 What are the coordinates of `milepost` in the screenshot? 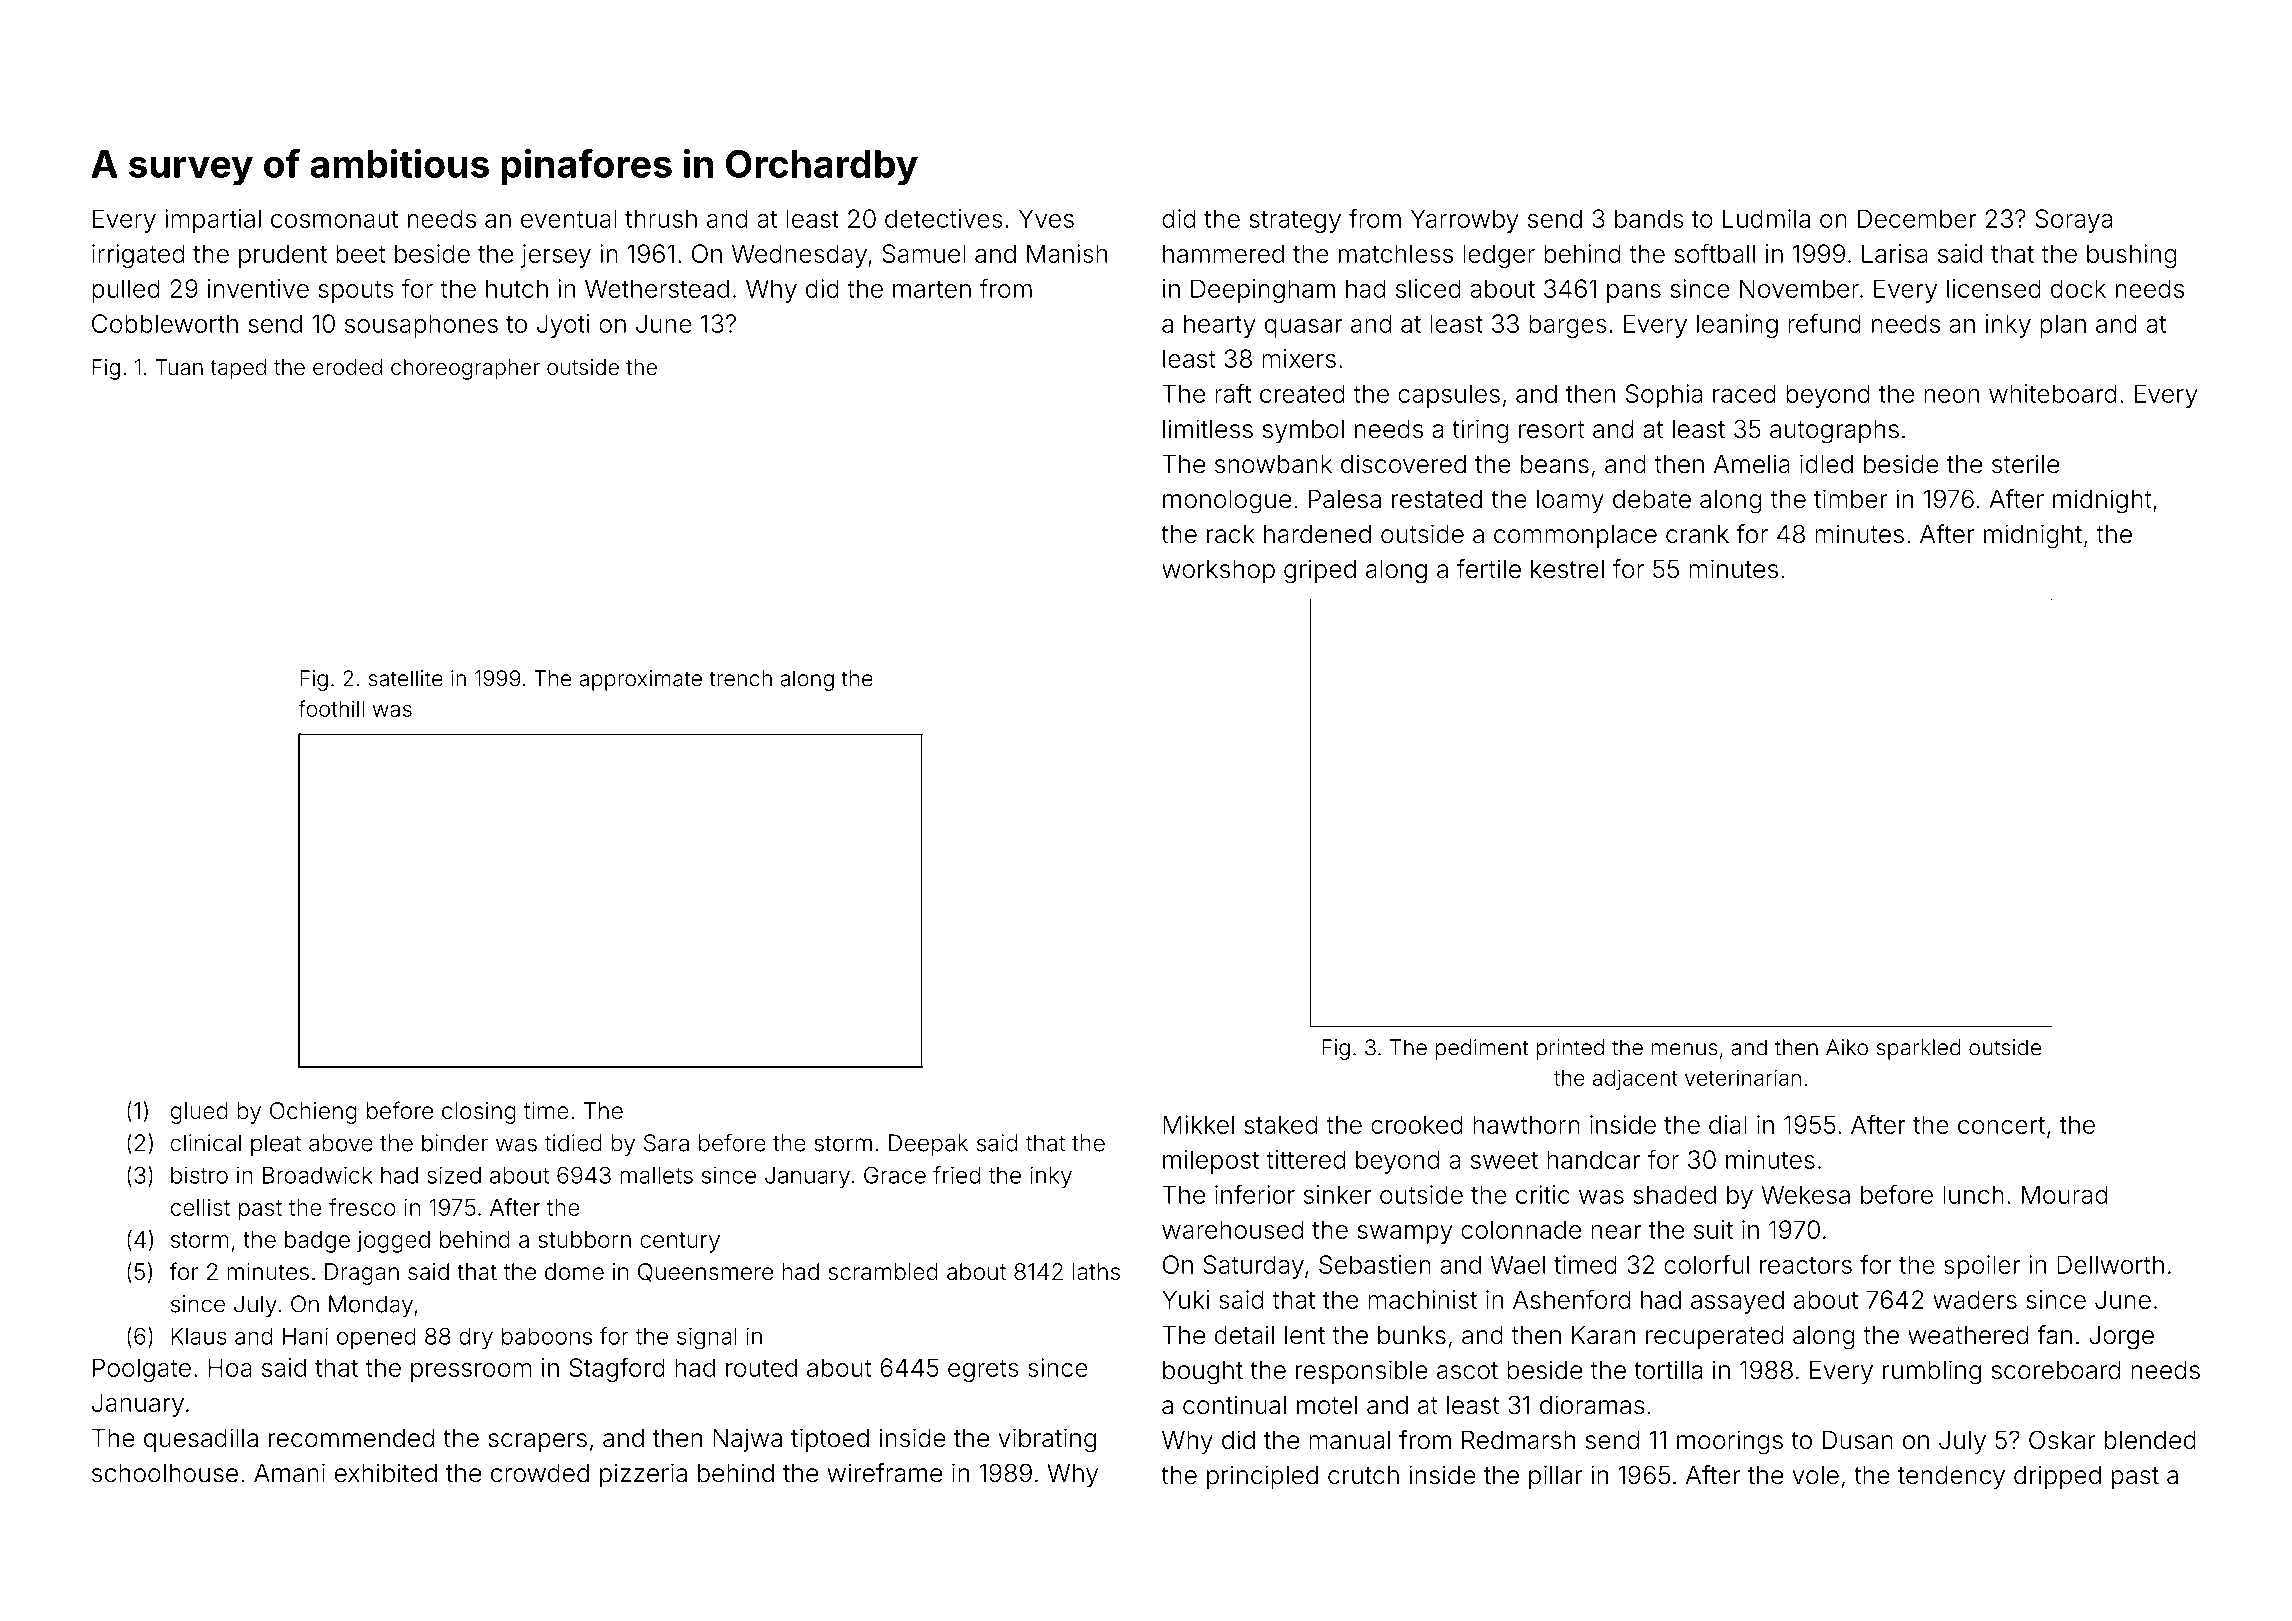 It's located at (1211, 1162).
